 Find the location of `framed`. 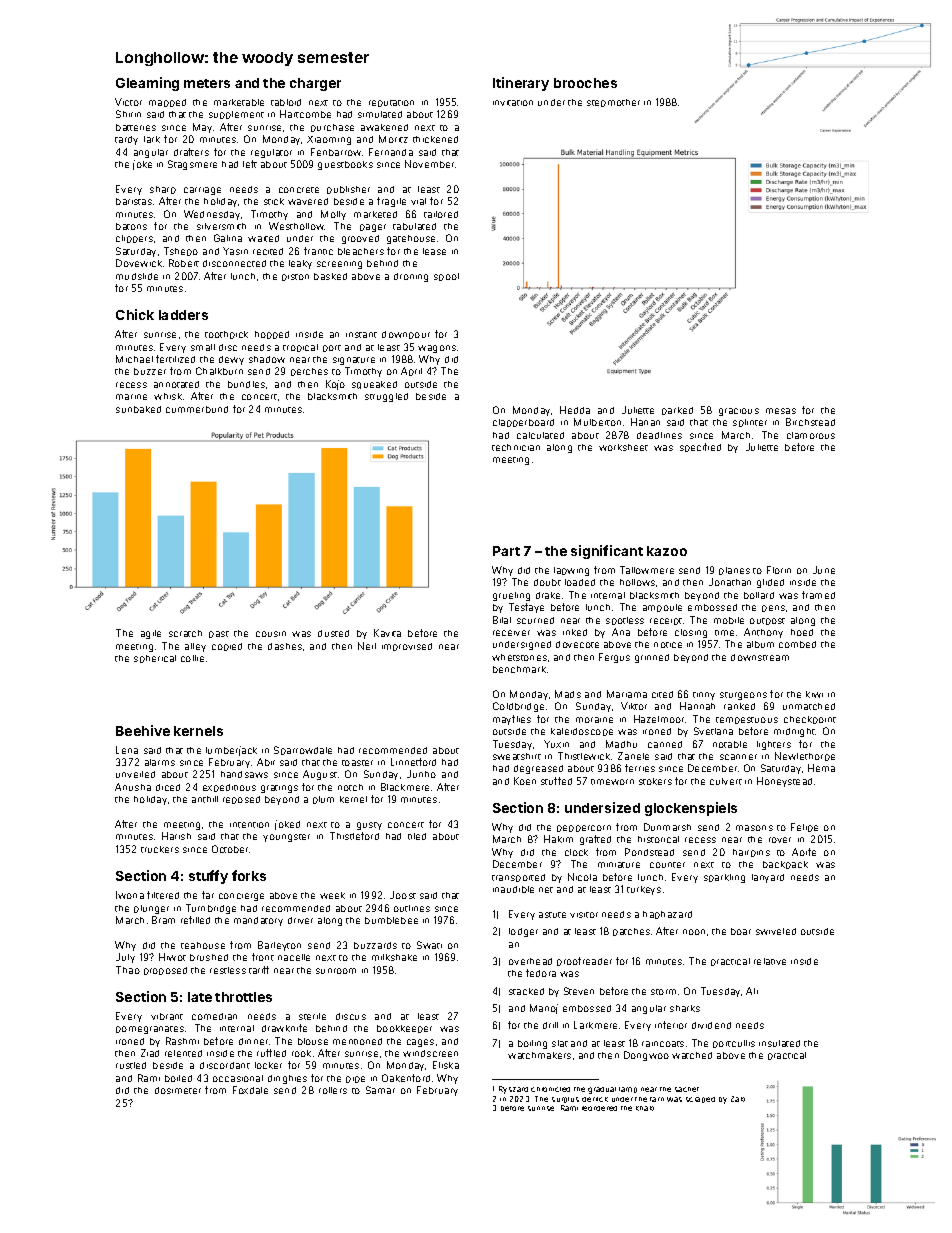

framed is located at coordinates (818, 595).
